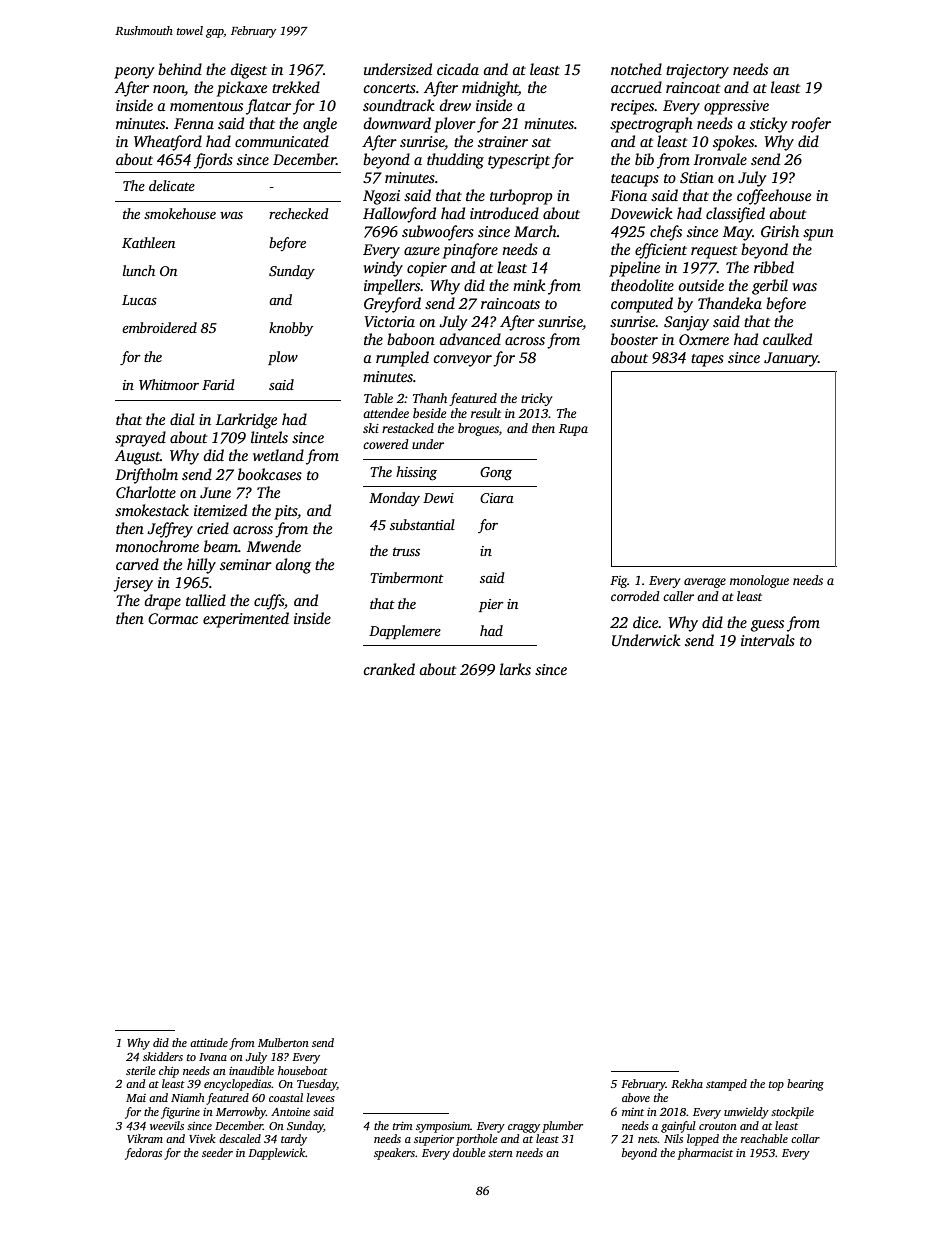  I want to click on fedoras, so click(143, 1154).
